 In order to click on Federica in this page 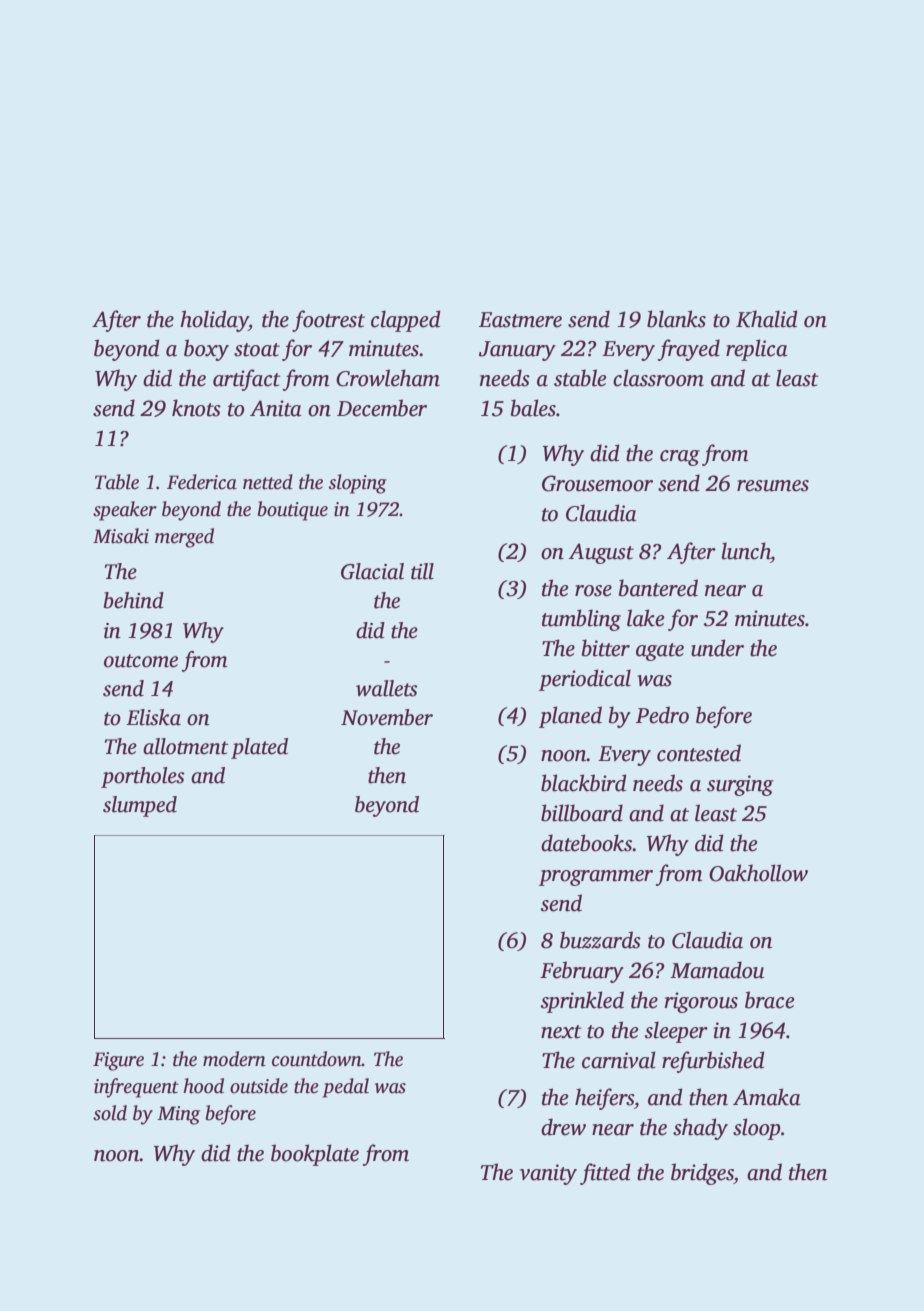, I will do `click(202, 482)`.
